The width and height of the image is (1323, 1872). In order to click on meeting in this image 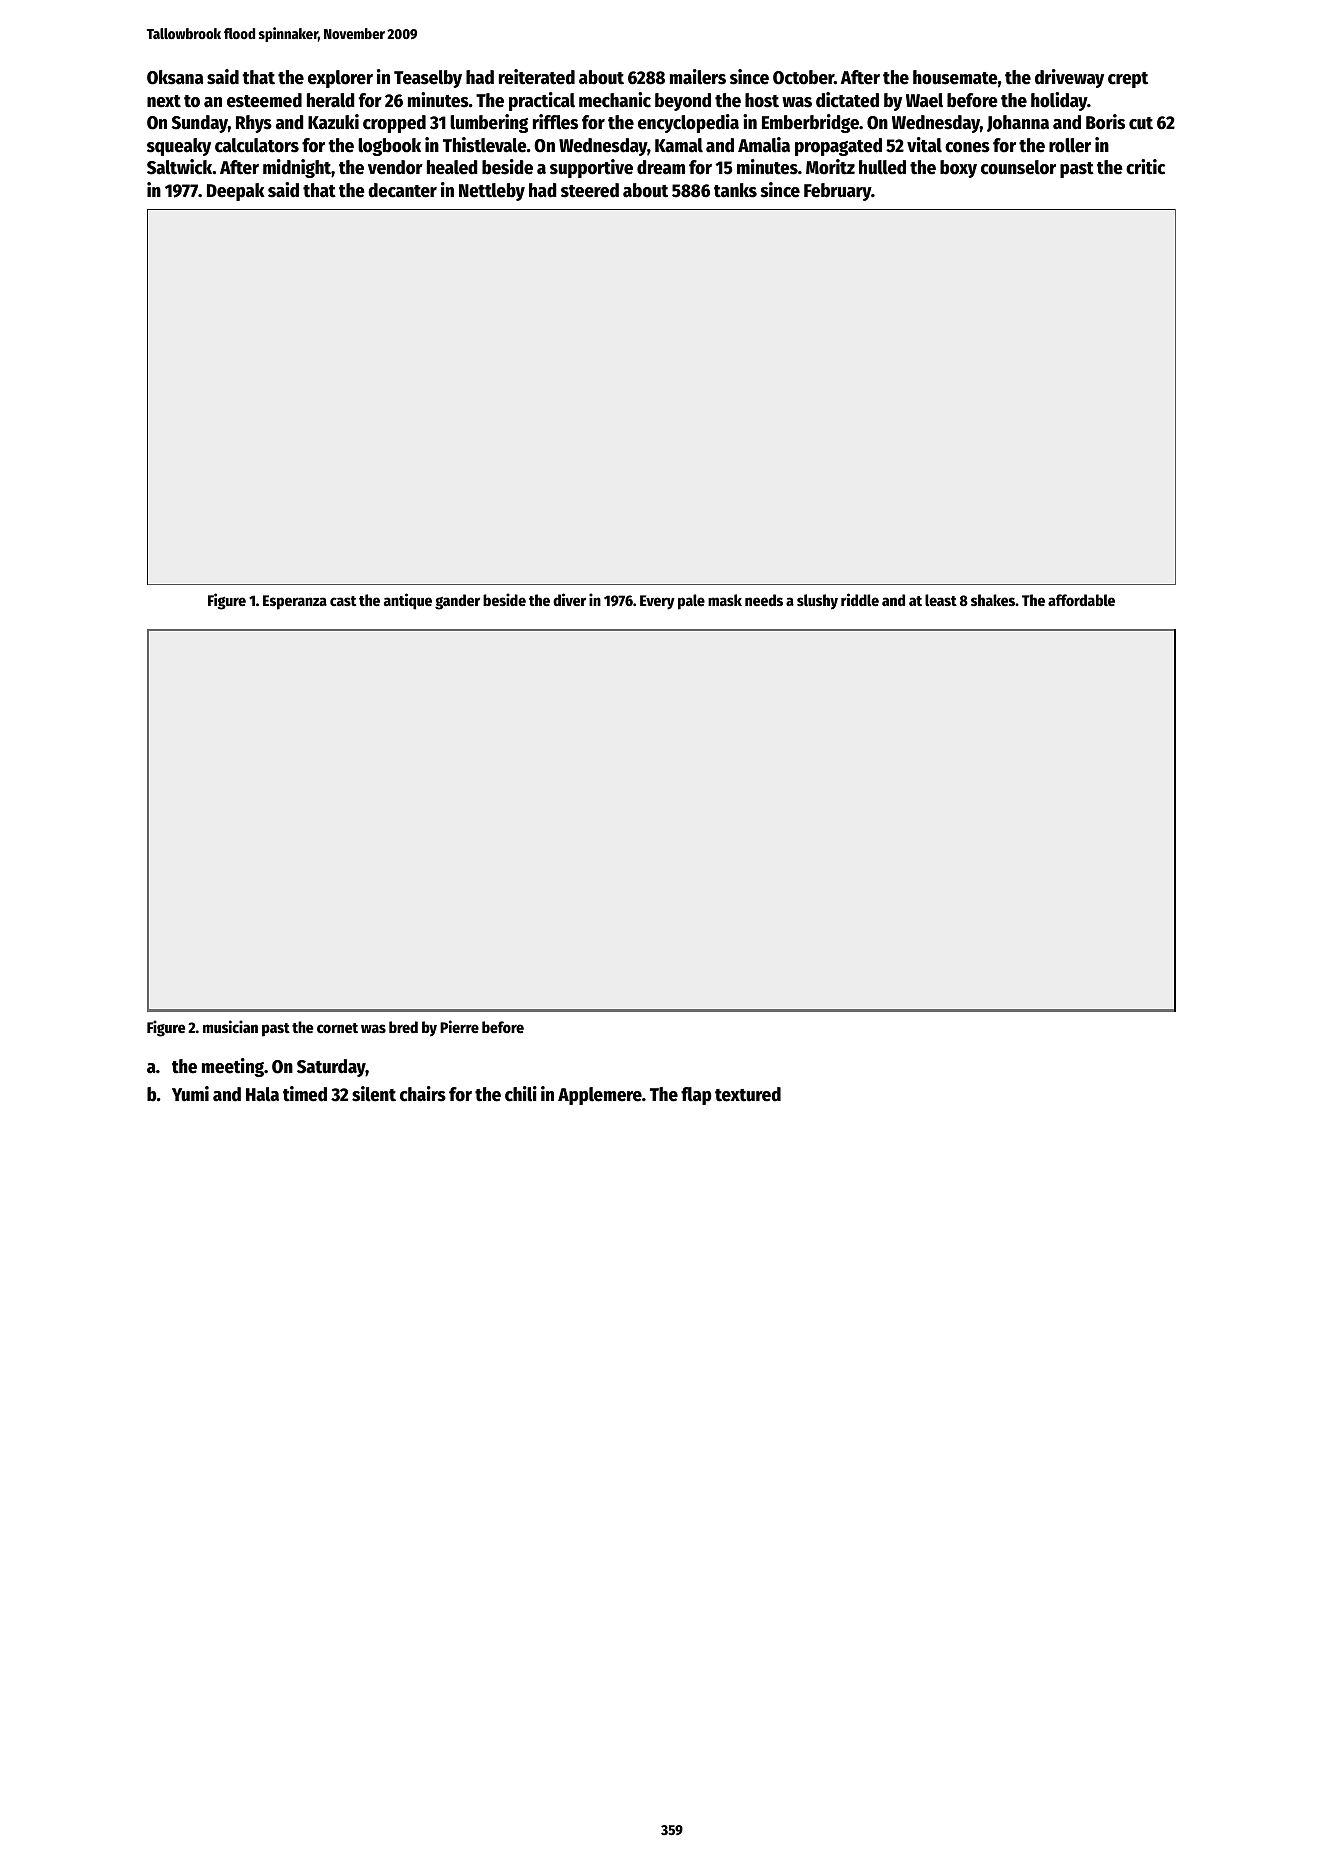, I will do `click(233, 1067)`.
